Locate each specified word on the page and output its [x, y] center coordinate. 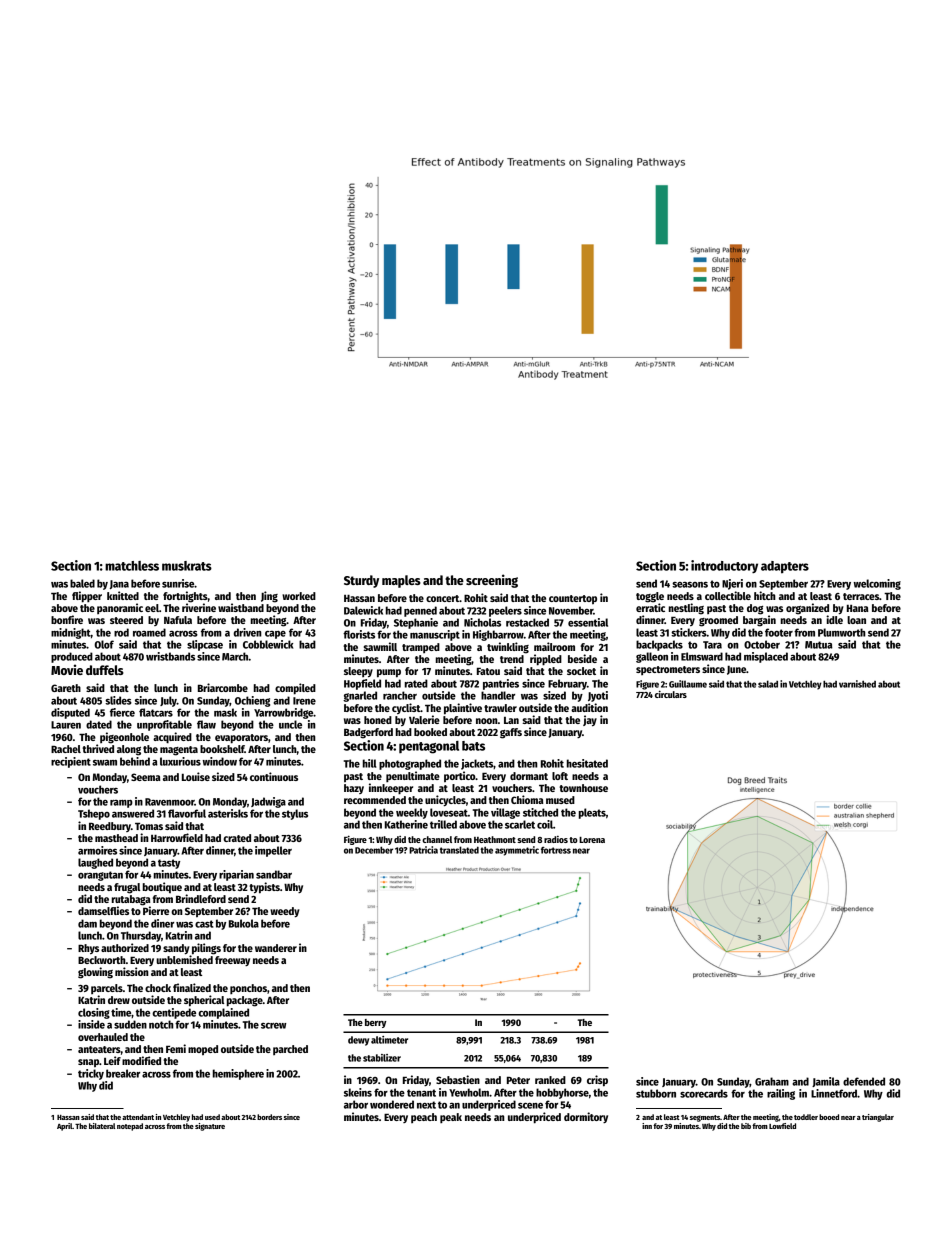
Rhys [88, 949]
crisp [597, 1081]
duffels [105, 670]
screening [492, 581]
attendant [138, 1117]
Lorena [592, 840]
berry [375, 1023]
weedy [285, 912]
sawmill [380, 646]
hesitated [587, 763]
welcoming [877, 584]
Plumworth [842, 632]
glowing [95, 973]
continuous [274, 776]
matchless [132, 566]
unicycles [445, 800]
